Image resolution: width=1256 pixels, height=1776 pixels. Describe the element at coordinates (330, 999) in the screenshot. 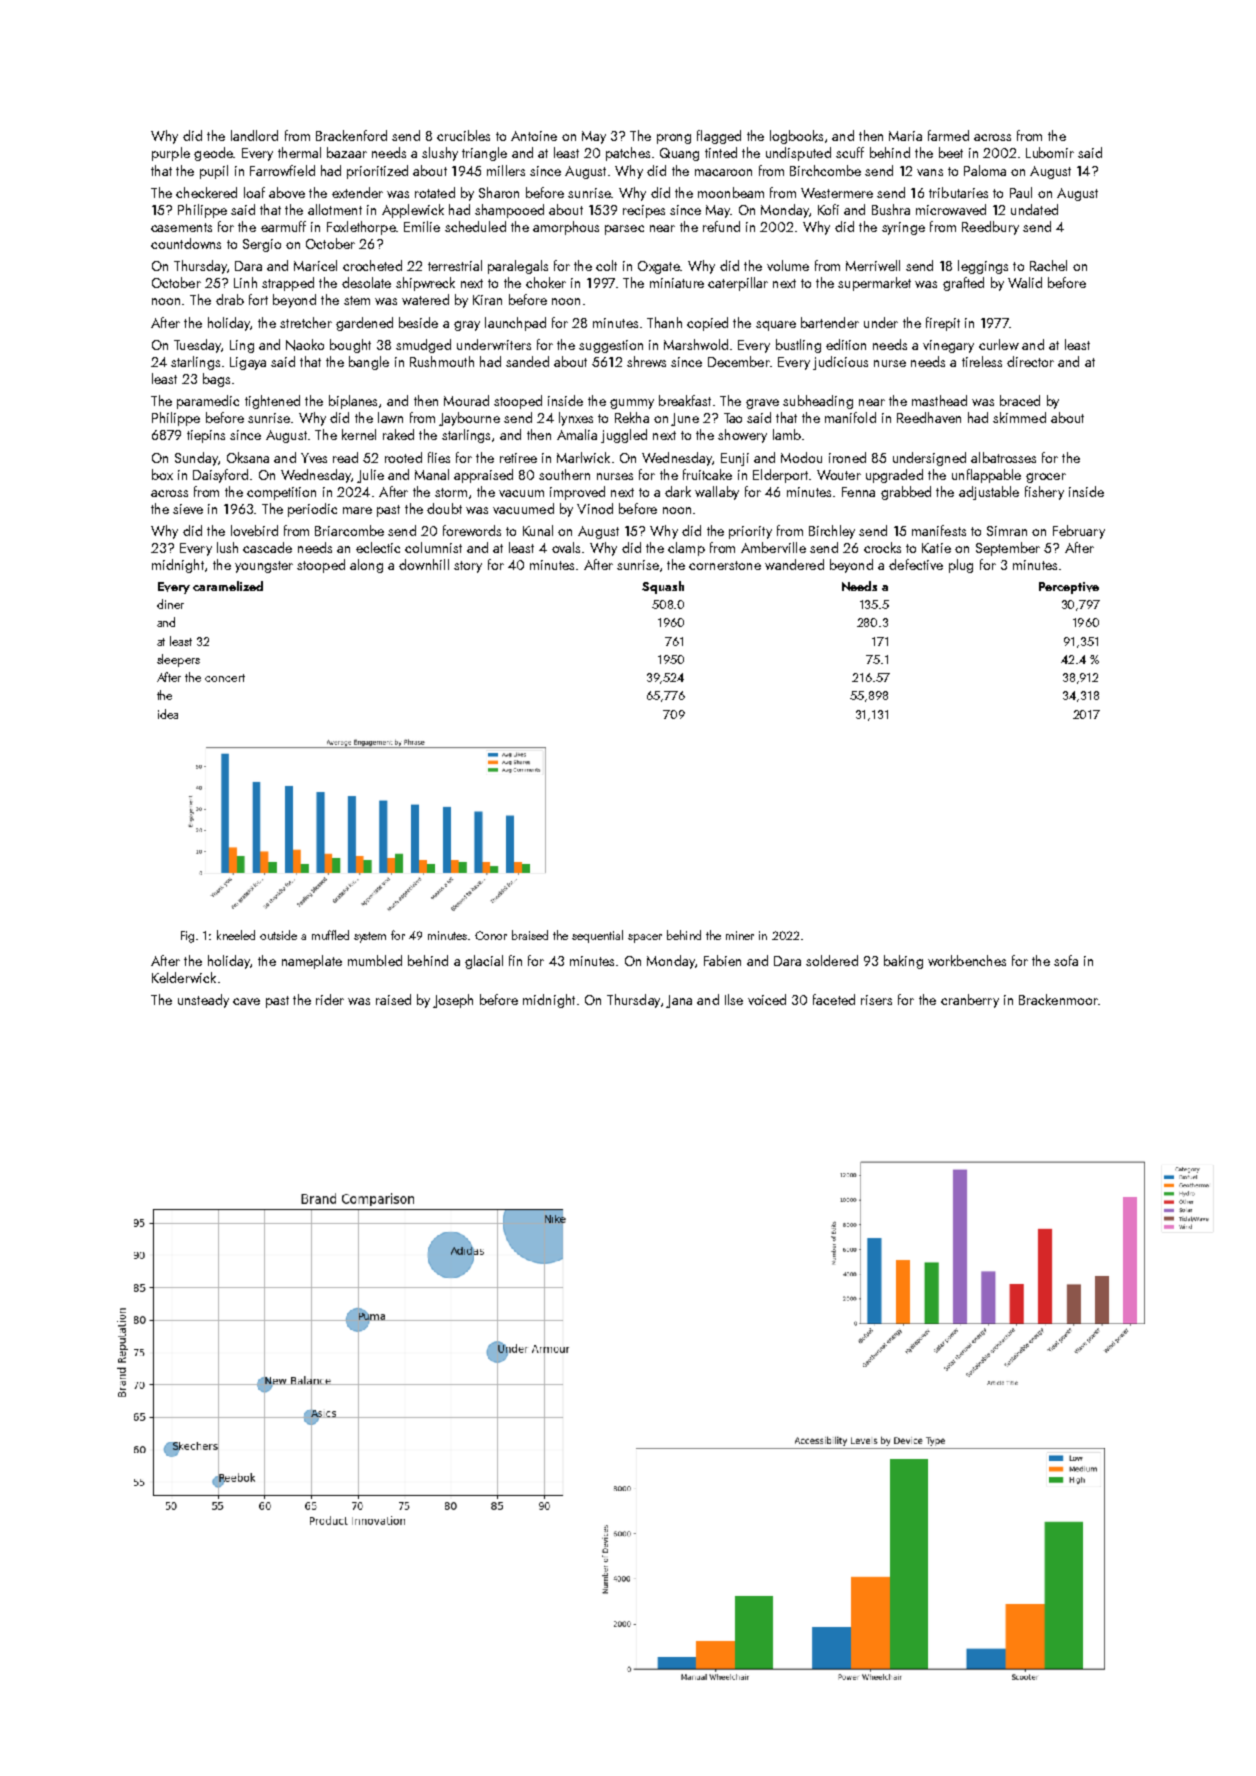

I see `rider` at that location.
